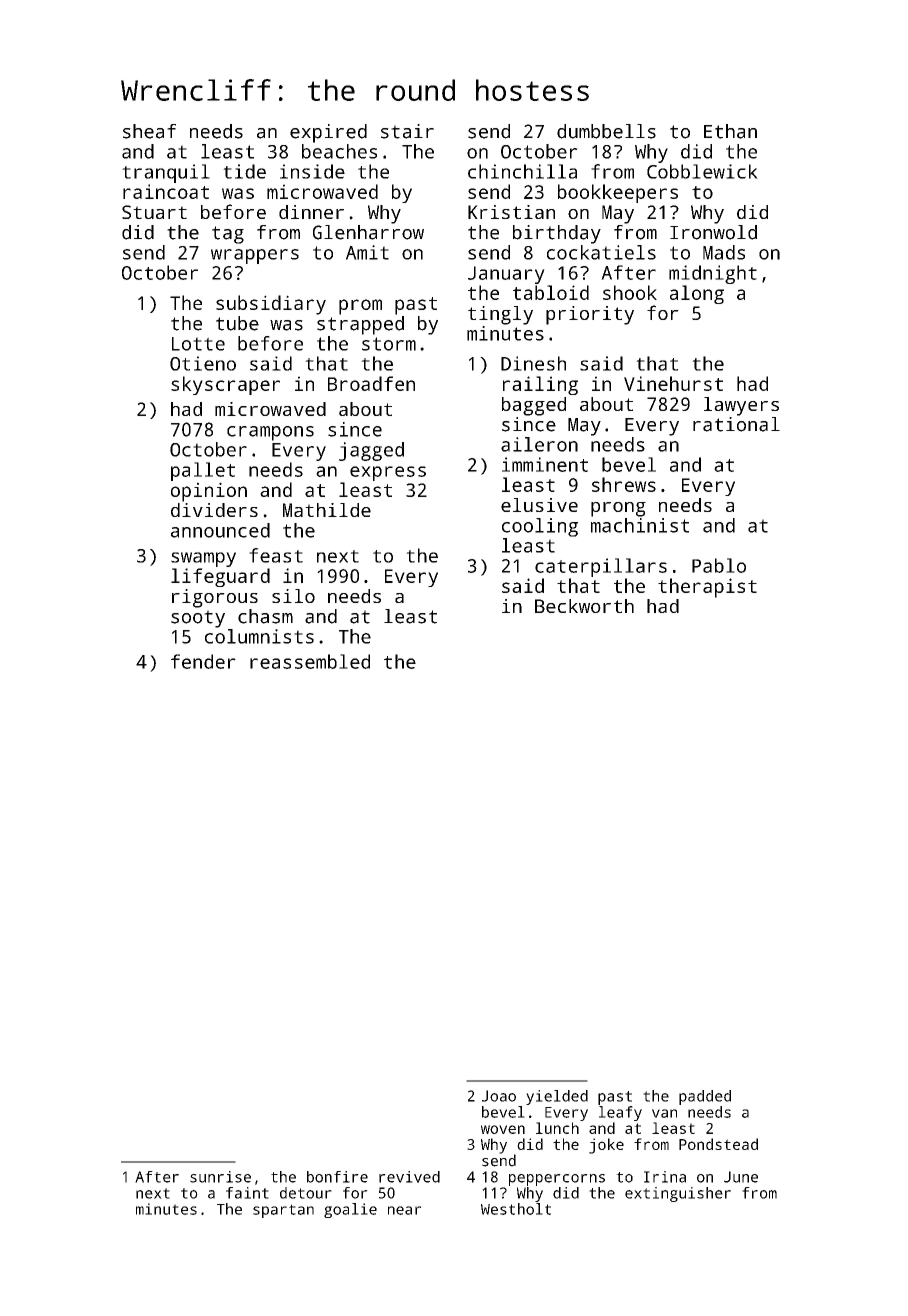  What do you see at coordinates (228, 235) in the screenshot?
I see `tag` at bounding box center [228, 235].
